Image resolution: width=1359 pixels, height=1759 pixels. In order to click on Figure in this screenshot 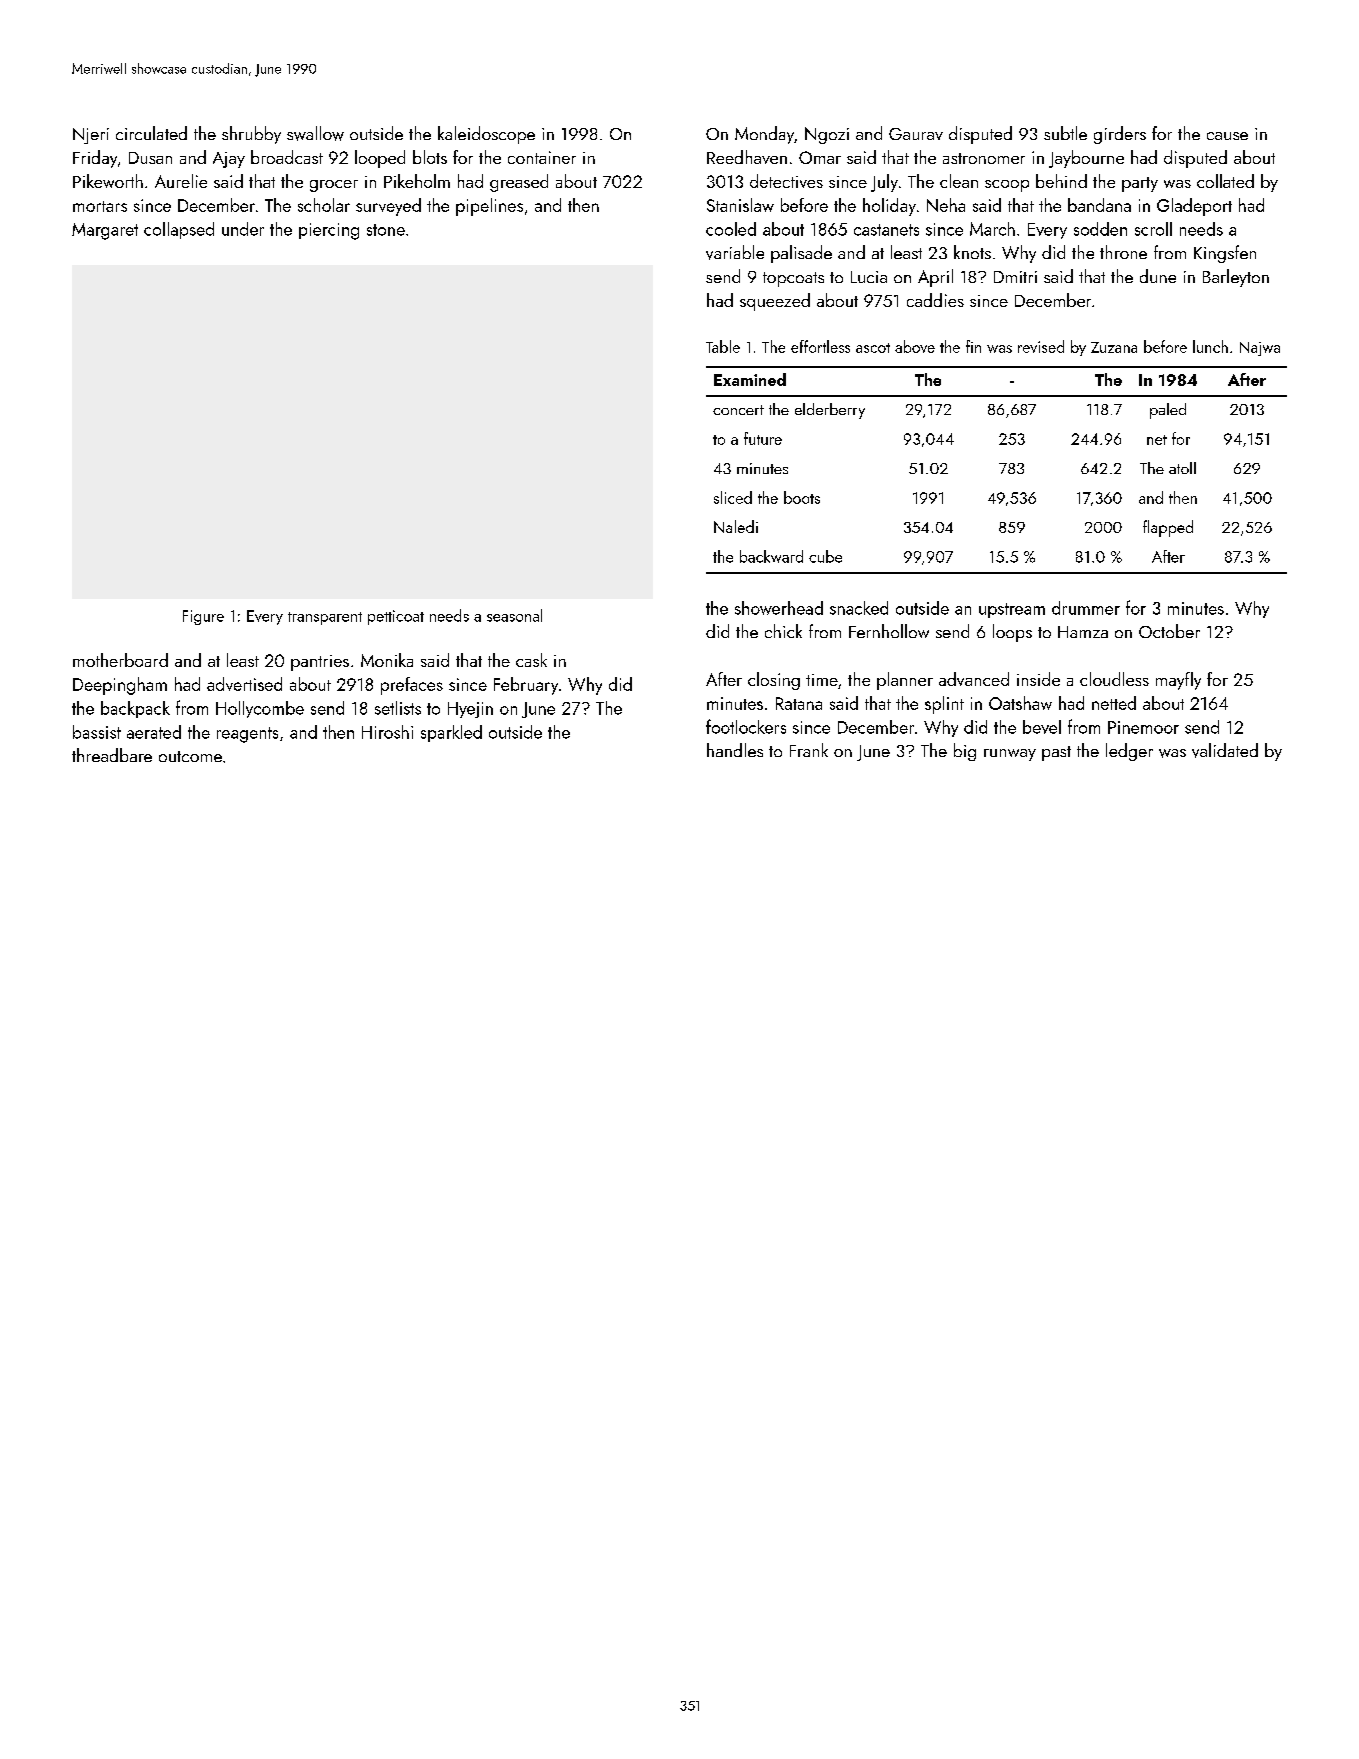, I will do `click(203, 617)`.
